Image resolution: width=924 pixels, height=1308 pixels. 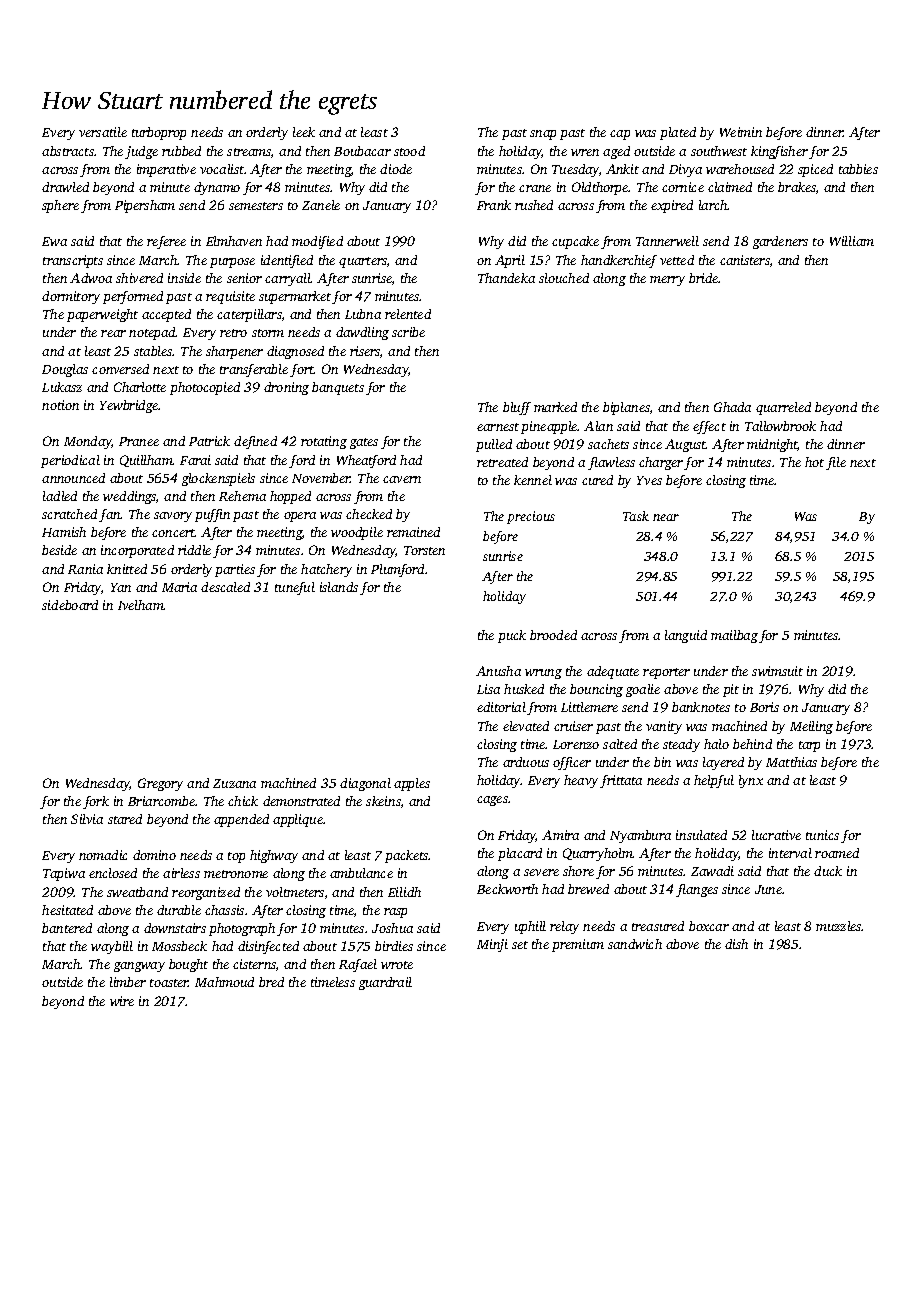 I want to click on file, so click(x=836, y=463).
